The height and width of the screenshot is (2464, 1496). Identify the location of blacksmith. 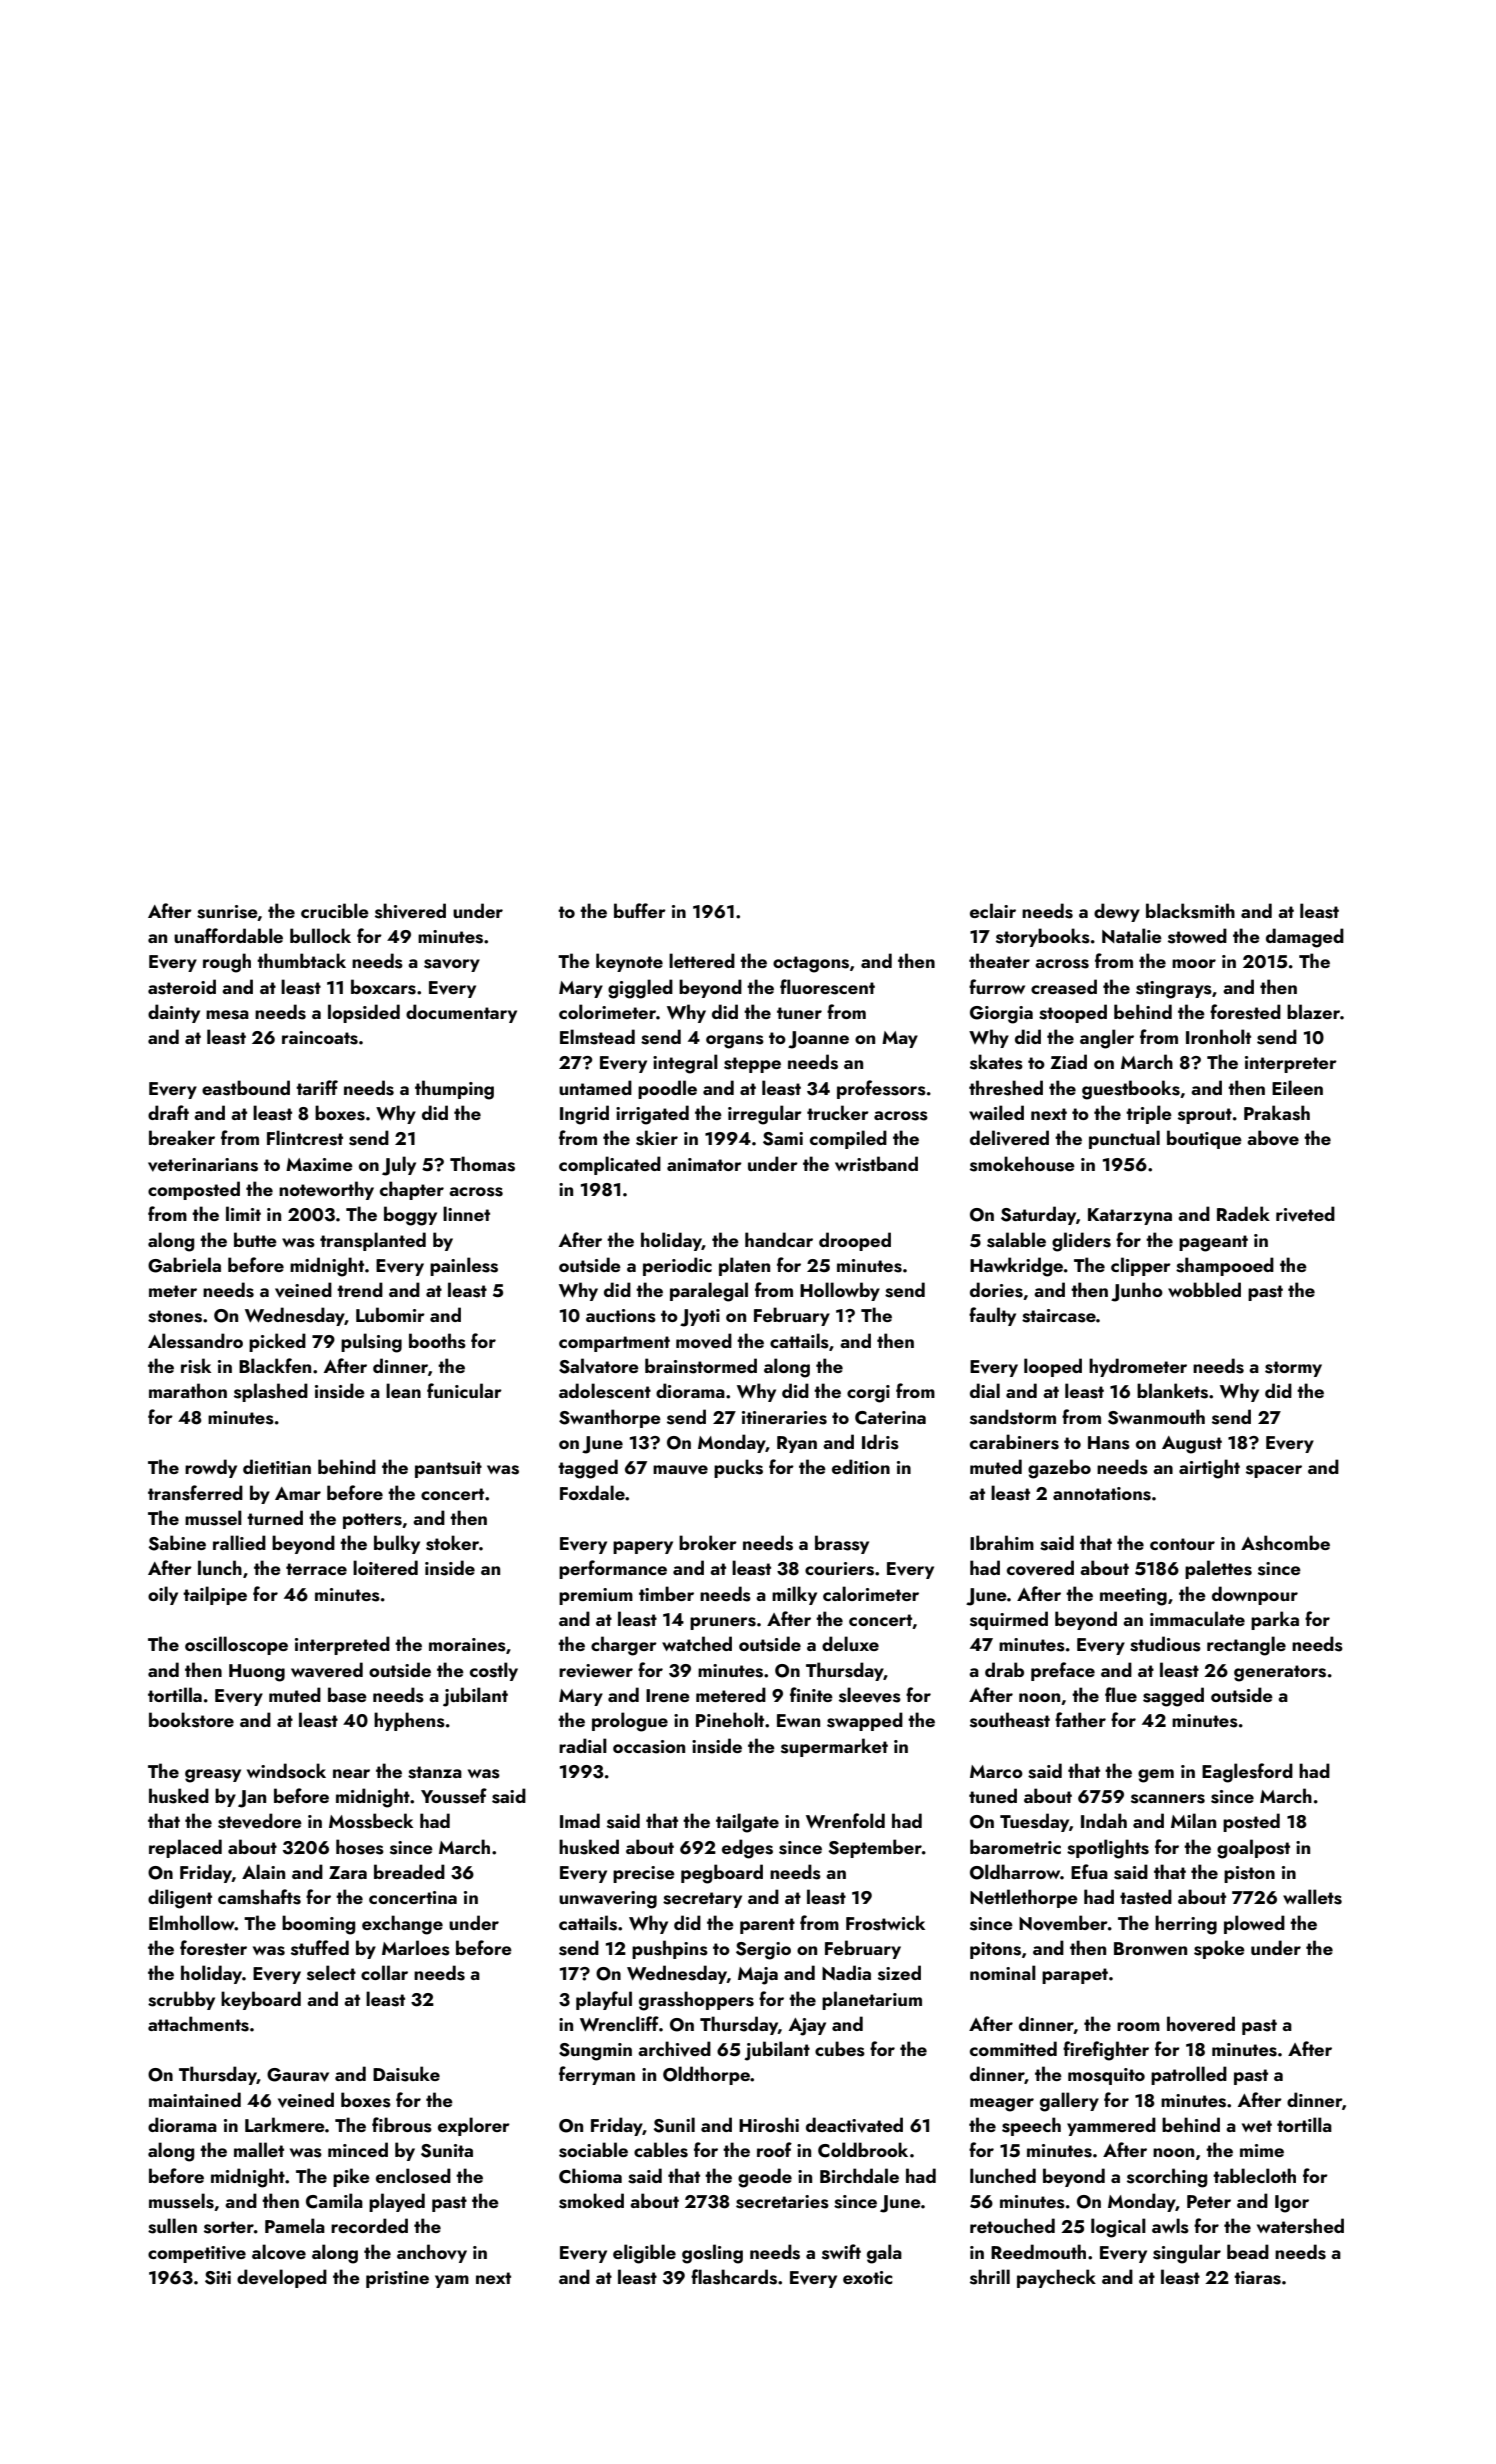
(1190, 911).
